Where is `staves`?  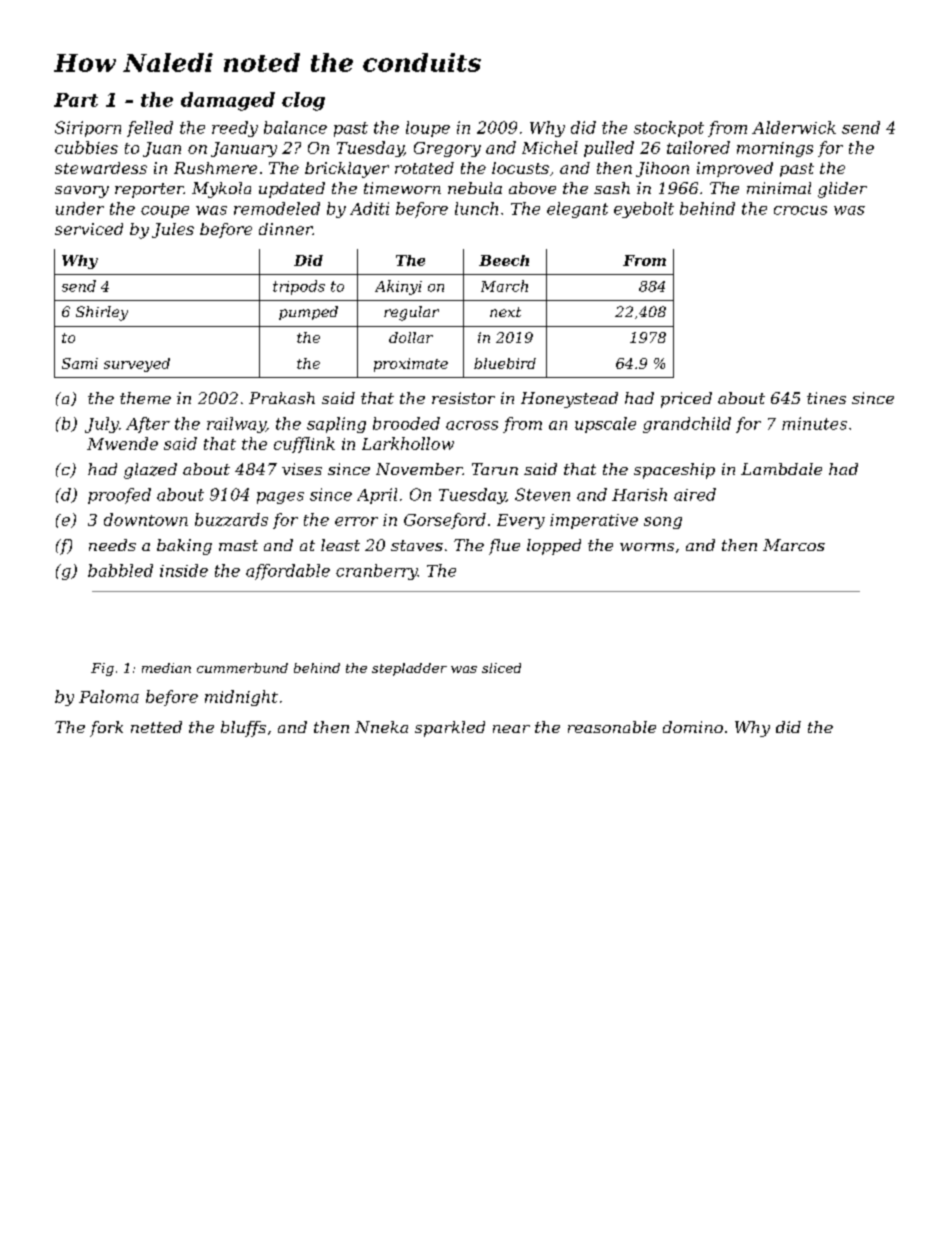
staves is located at coordinates (417, 545).
